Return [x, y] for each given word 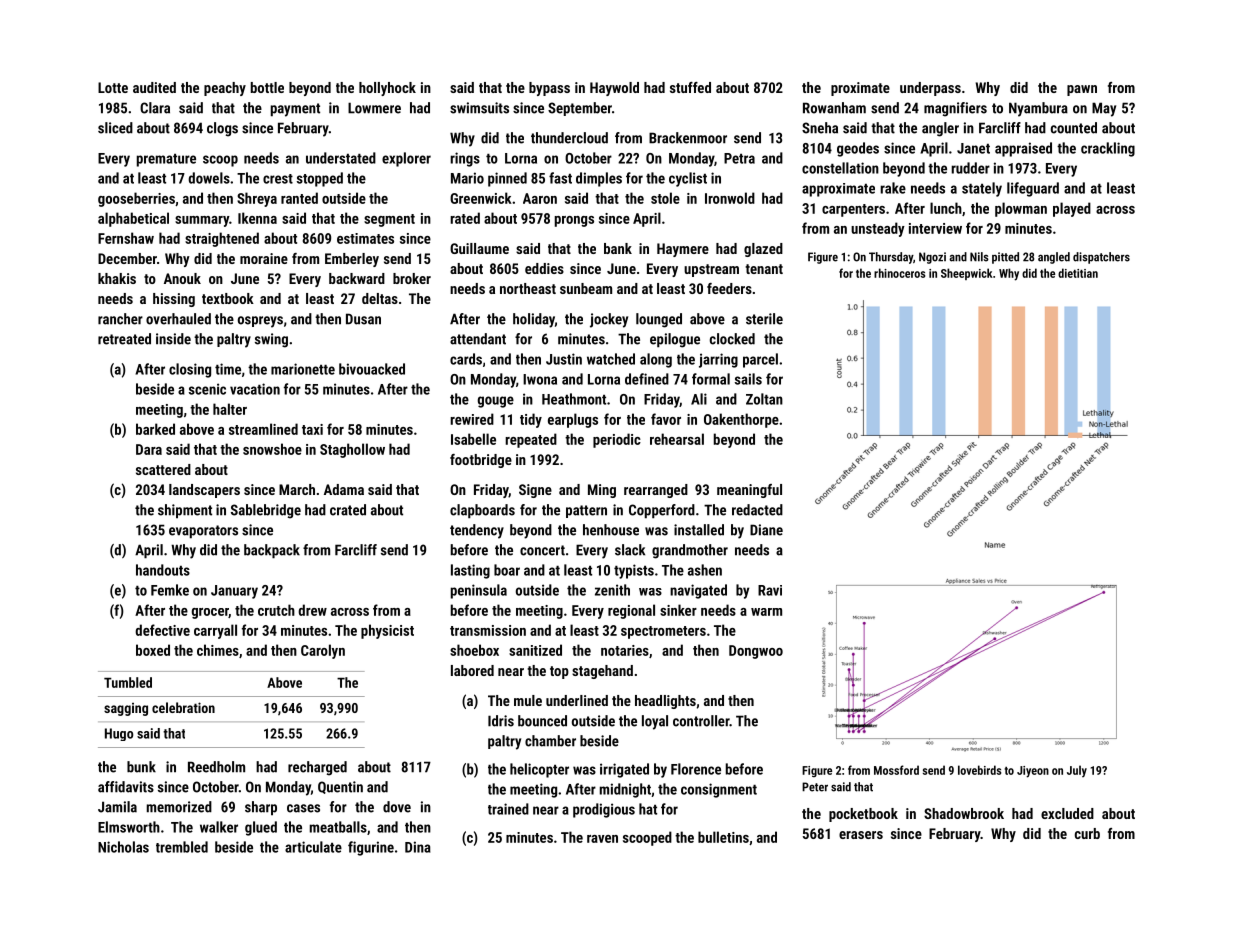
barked [155, 429]
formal [711, 379]
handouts [163, 570]
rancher [120, 319]
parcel [760, 360]
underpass [930, 89]
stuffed [690, 87]
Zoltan [764, 399]
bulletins [723, 837]
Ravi [770, 590]
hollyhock [387, 89]
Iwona [540, 379]
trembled [182, 847]
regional [631, 611]
